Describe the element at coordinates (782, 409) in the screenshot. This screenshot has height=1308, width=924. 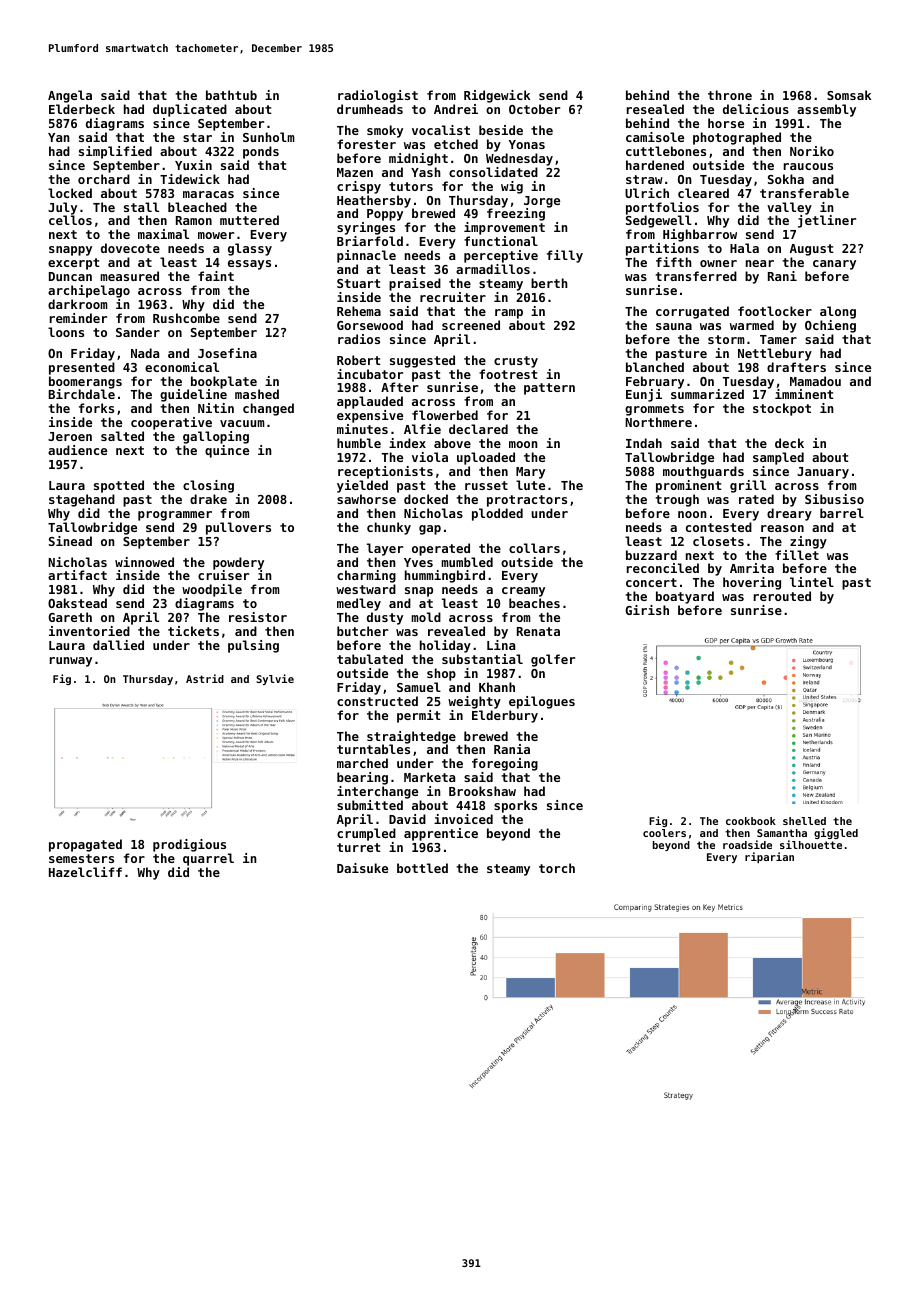
I see `stockpot` at that location.
